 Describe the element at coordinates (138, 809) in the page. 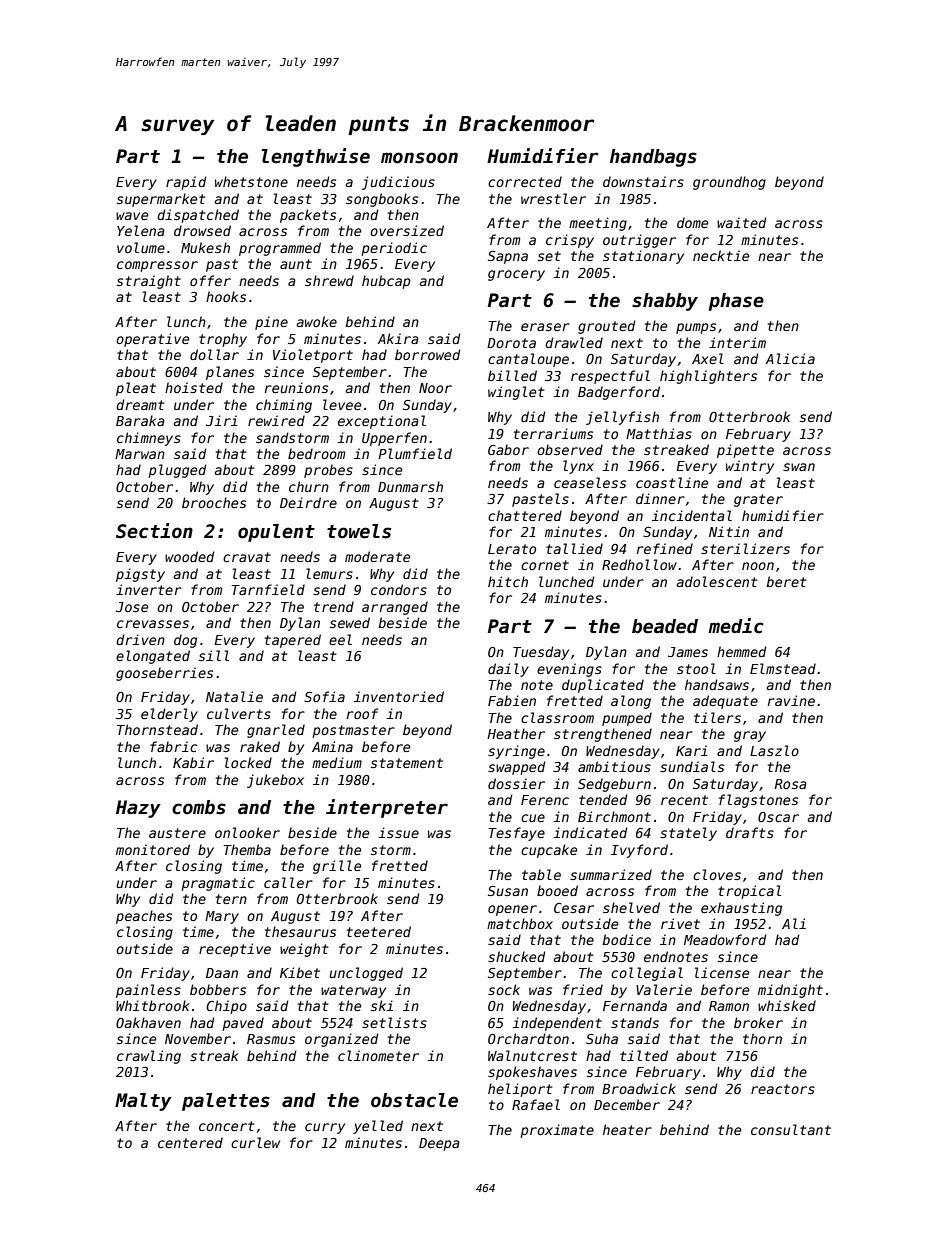

I see `Hazy` at that location.
